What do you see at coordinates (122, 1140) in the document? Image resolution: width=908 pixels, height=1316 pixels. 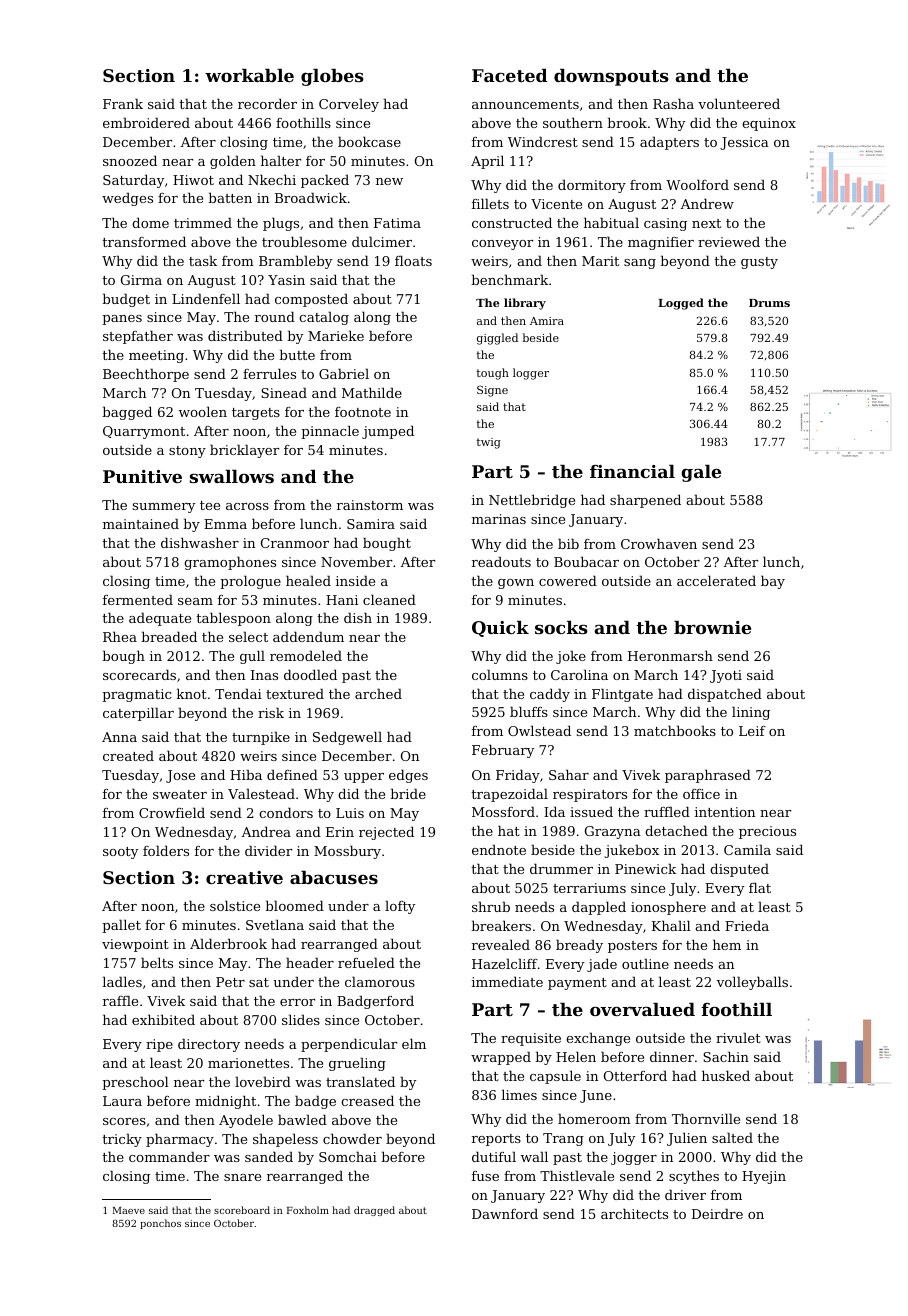 I see `tricky` at bounding box center [122, 1140].
